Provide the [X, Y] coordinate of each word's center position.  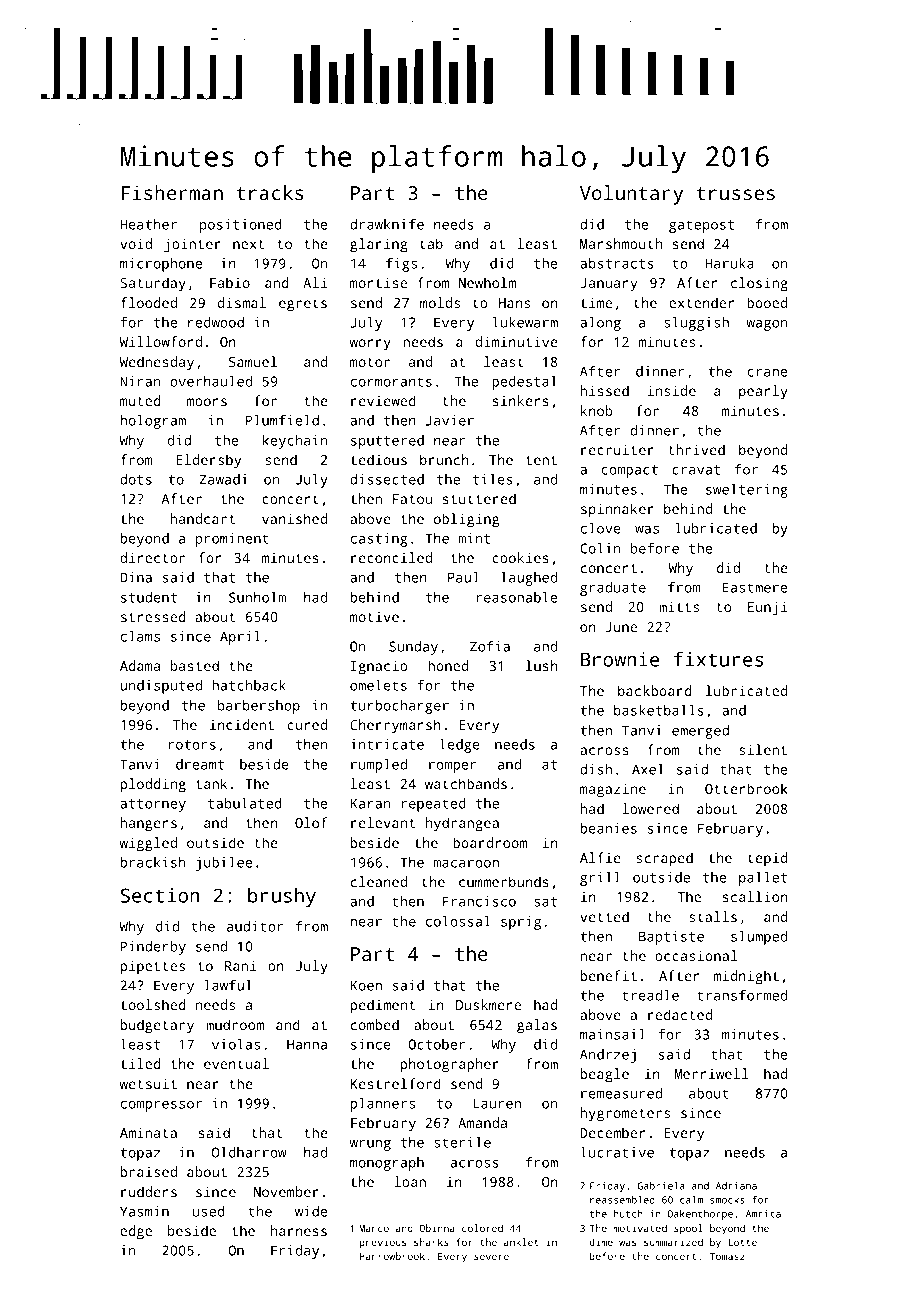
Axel [648, 769]
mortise [378, 282]
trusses [736, 193]
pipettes [152, 967]
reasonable [517, 597]
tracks [270, 192]
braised [148, 1171]
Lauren [497, 1103]
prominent [232, 540]
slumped [759, 938]
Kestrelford [396, 1083]
